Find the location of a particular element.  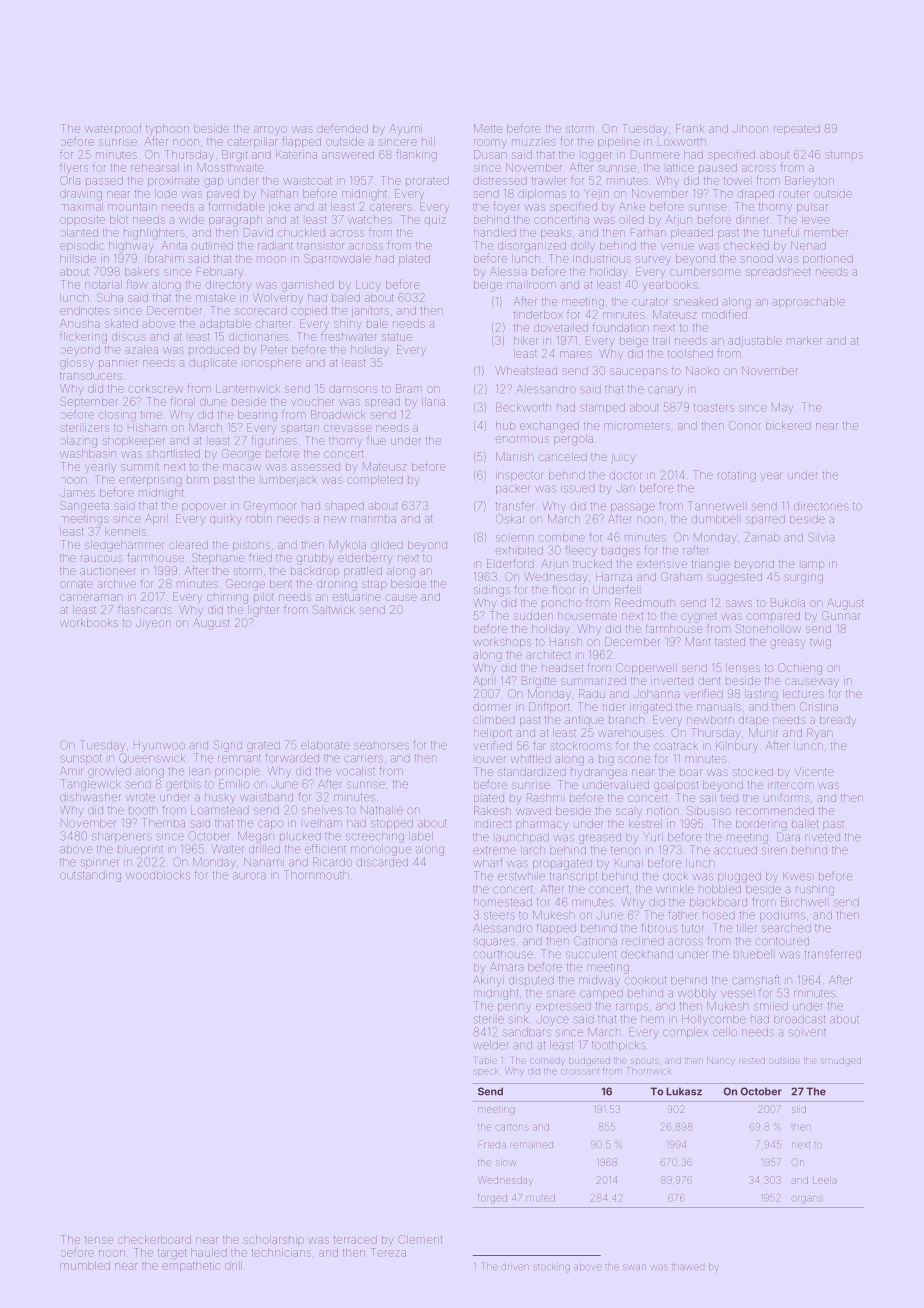

empathetic is located at coordinates (191, 1266).
